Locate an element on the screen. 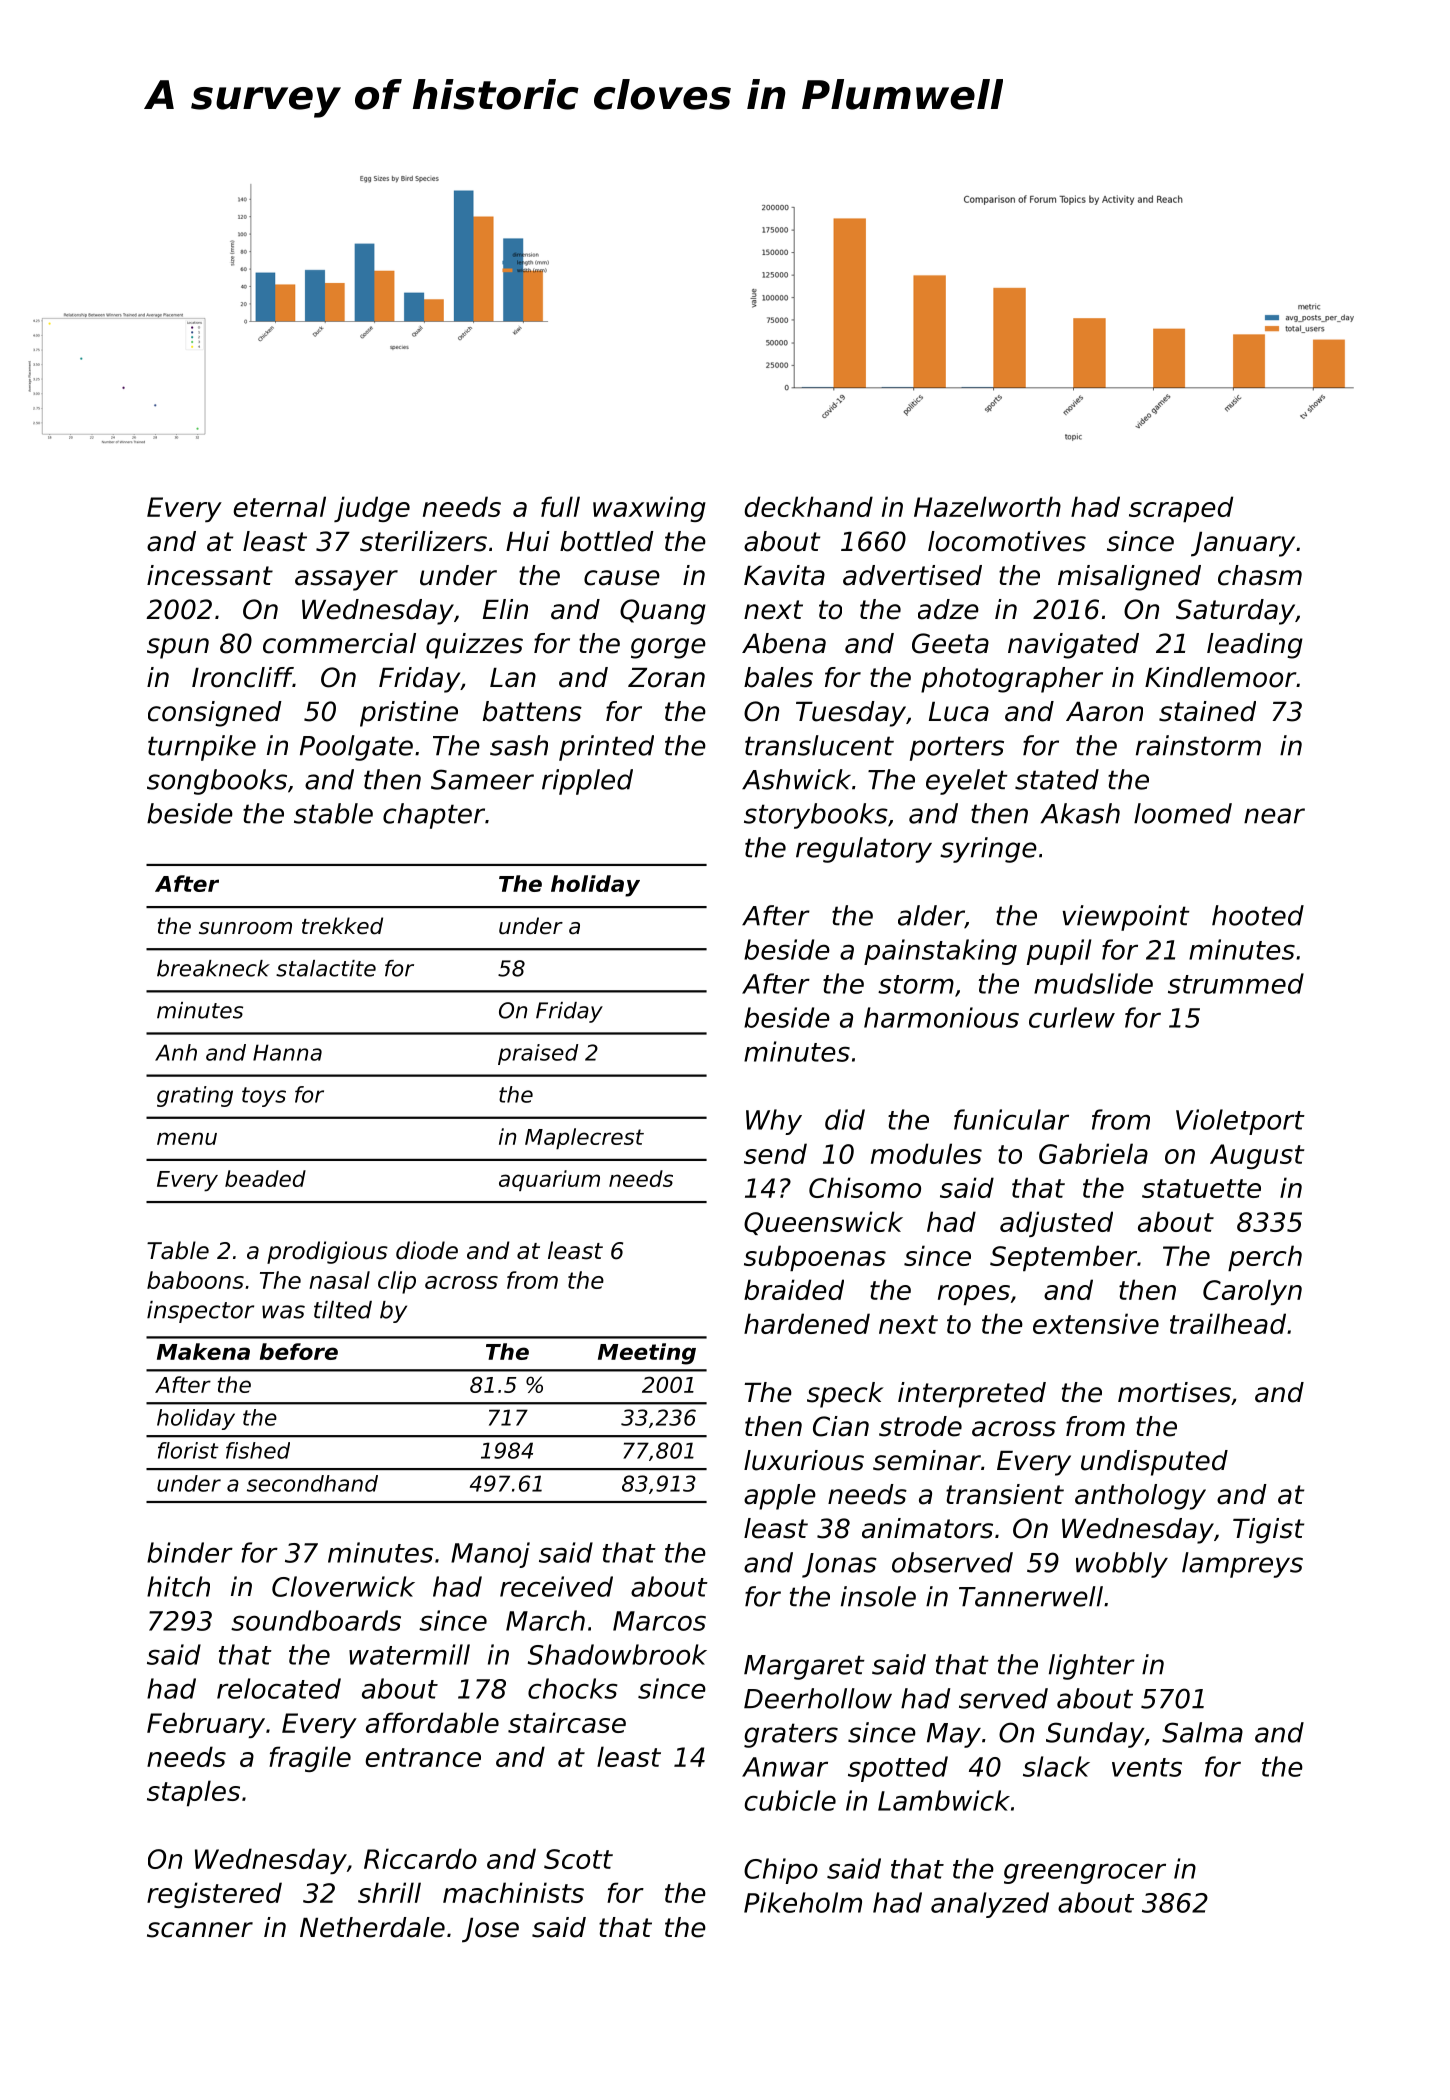 The height and width of the screenshot is (2100, 1450). interpreted is located at coordinates (972, 1395).
